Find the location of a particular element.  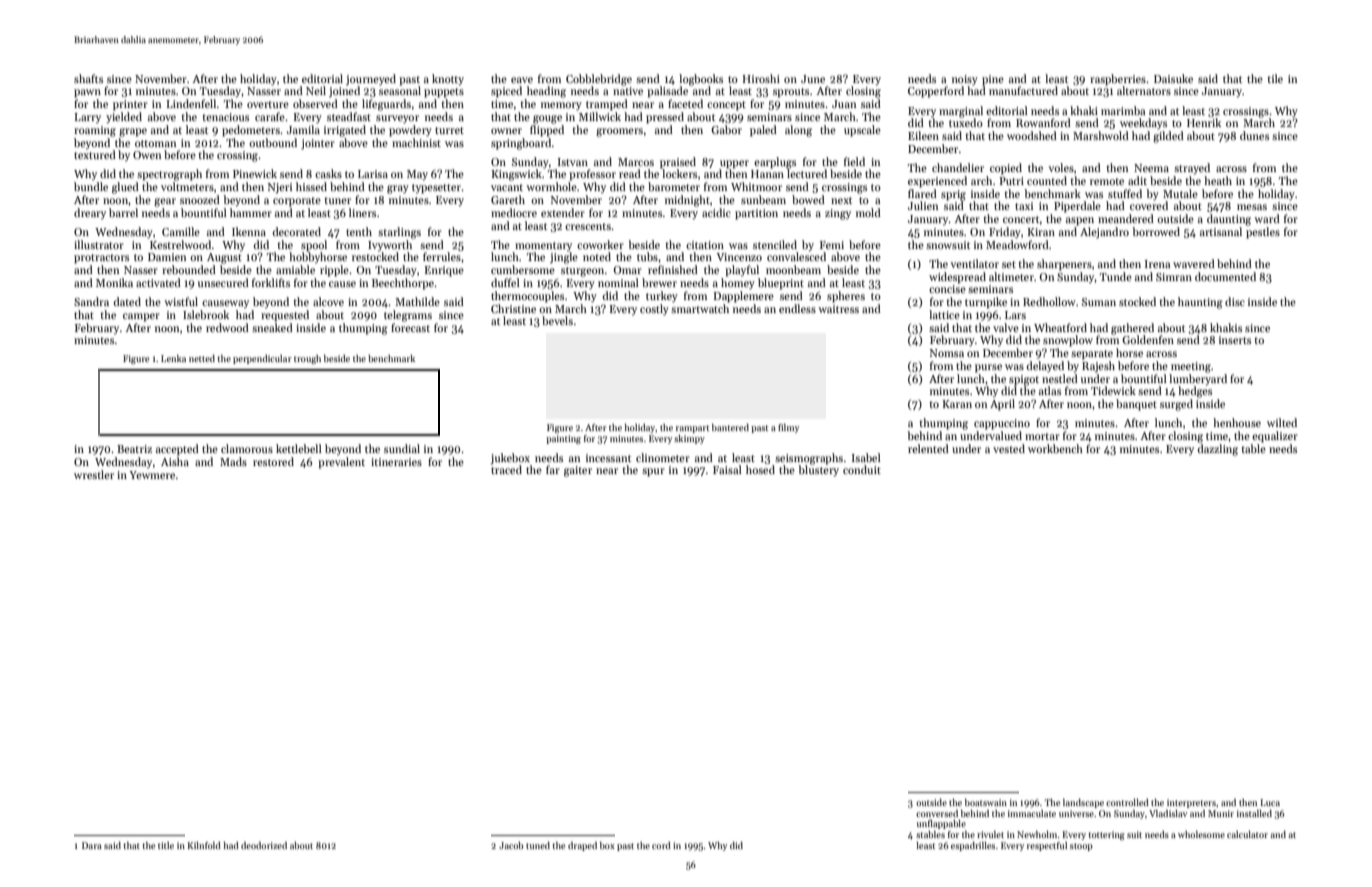

trough is located at coordinates (307, 359).
